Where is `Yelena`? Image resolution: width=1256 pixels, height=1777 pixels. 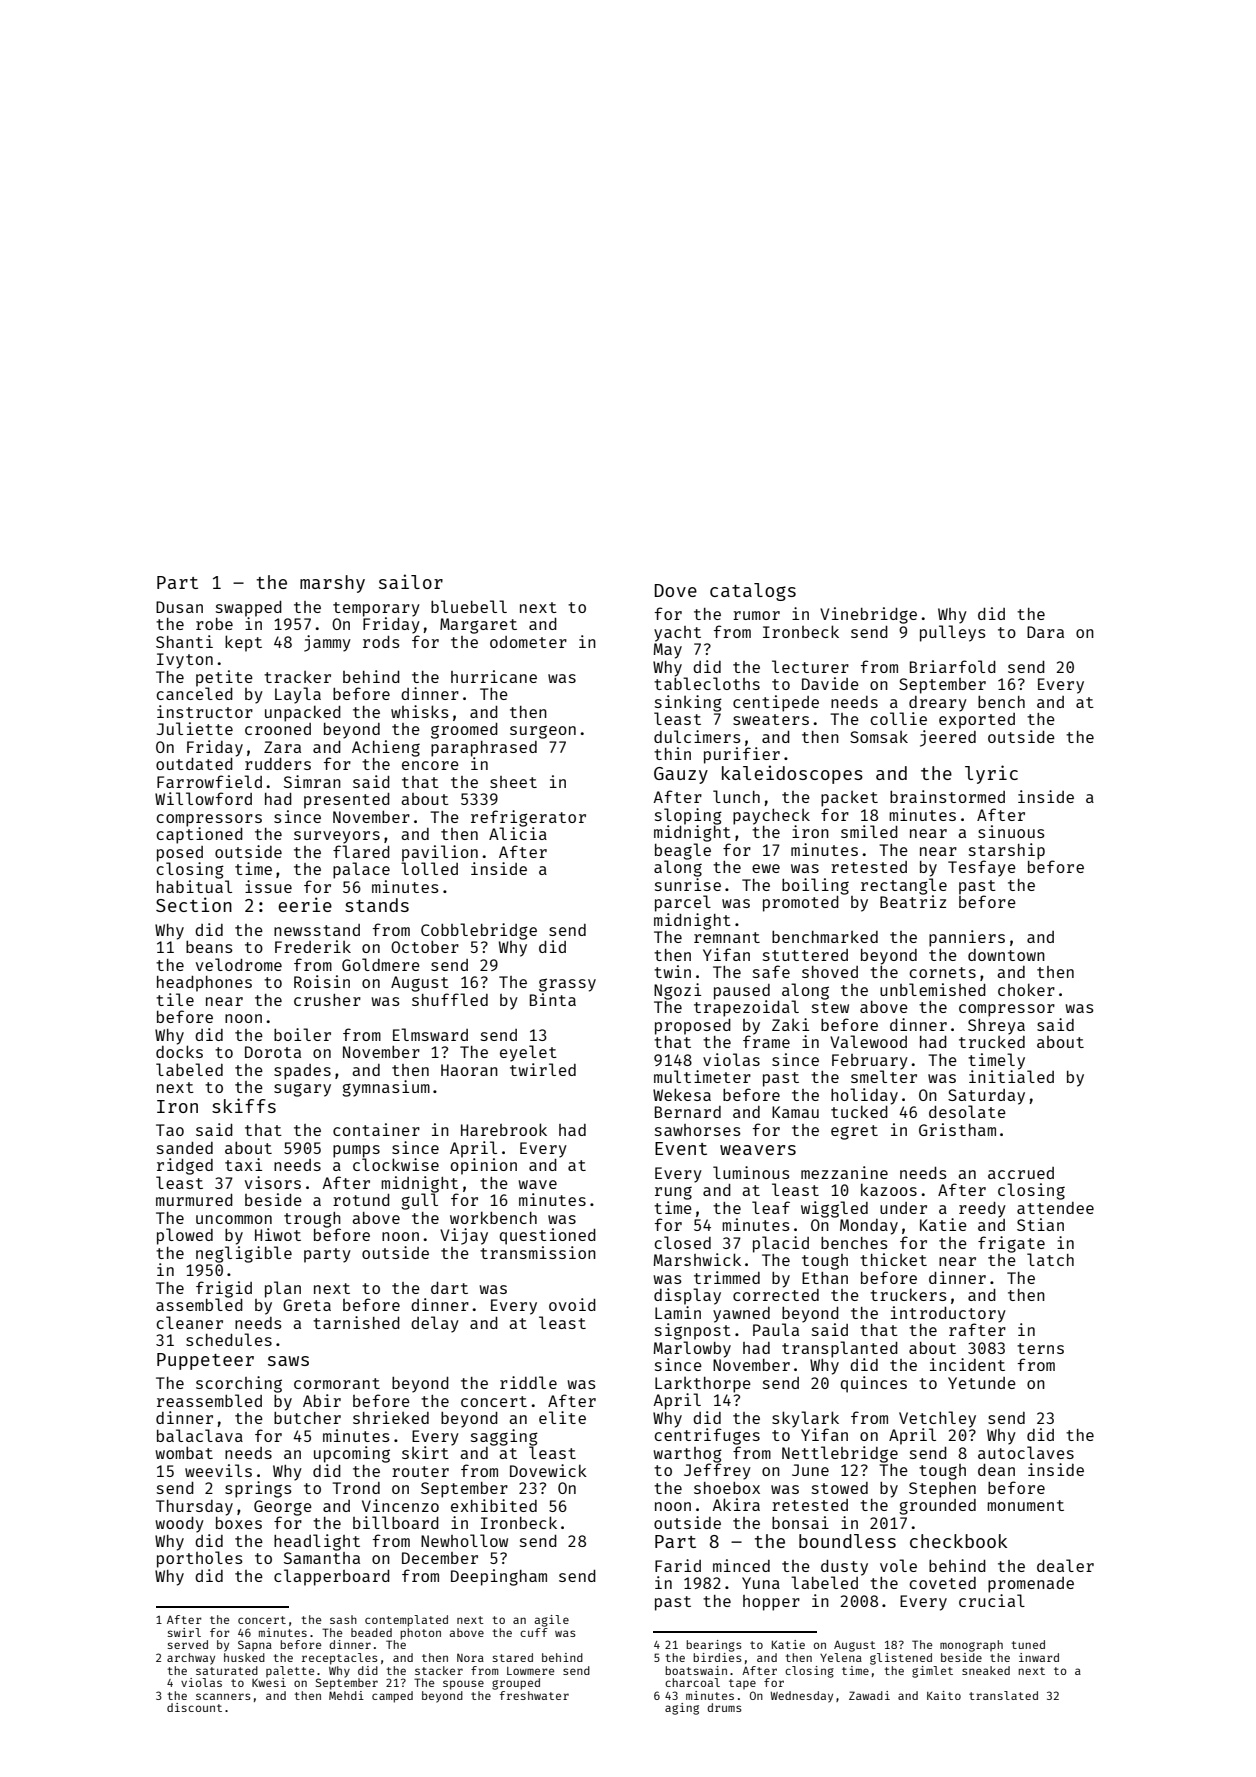
Yelena is located at coordinates (841, 1657).
